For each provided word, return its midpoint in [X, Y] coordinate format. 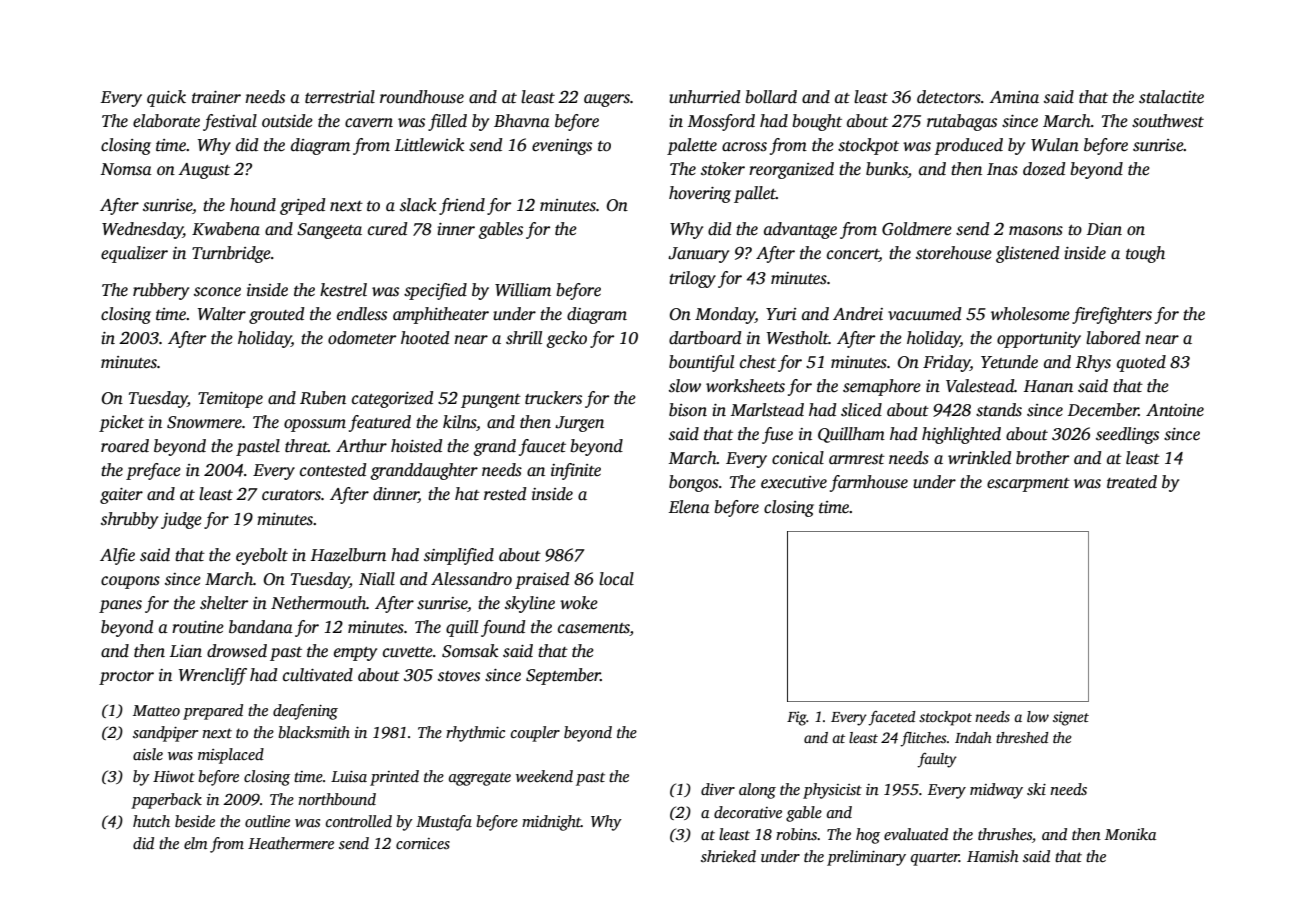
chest [758, 362]
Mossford [721, 122]
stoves [459, 676]
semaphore [882, 387]
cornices [423, 843]
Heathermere [291, 843]
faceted [892, 718]
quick [166, 98]
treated [1132, 482]
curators [291, 495]
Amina [1014, 97]
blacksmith [314, 732]
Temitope [230, 400]
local [616, 579]
